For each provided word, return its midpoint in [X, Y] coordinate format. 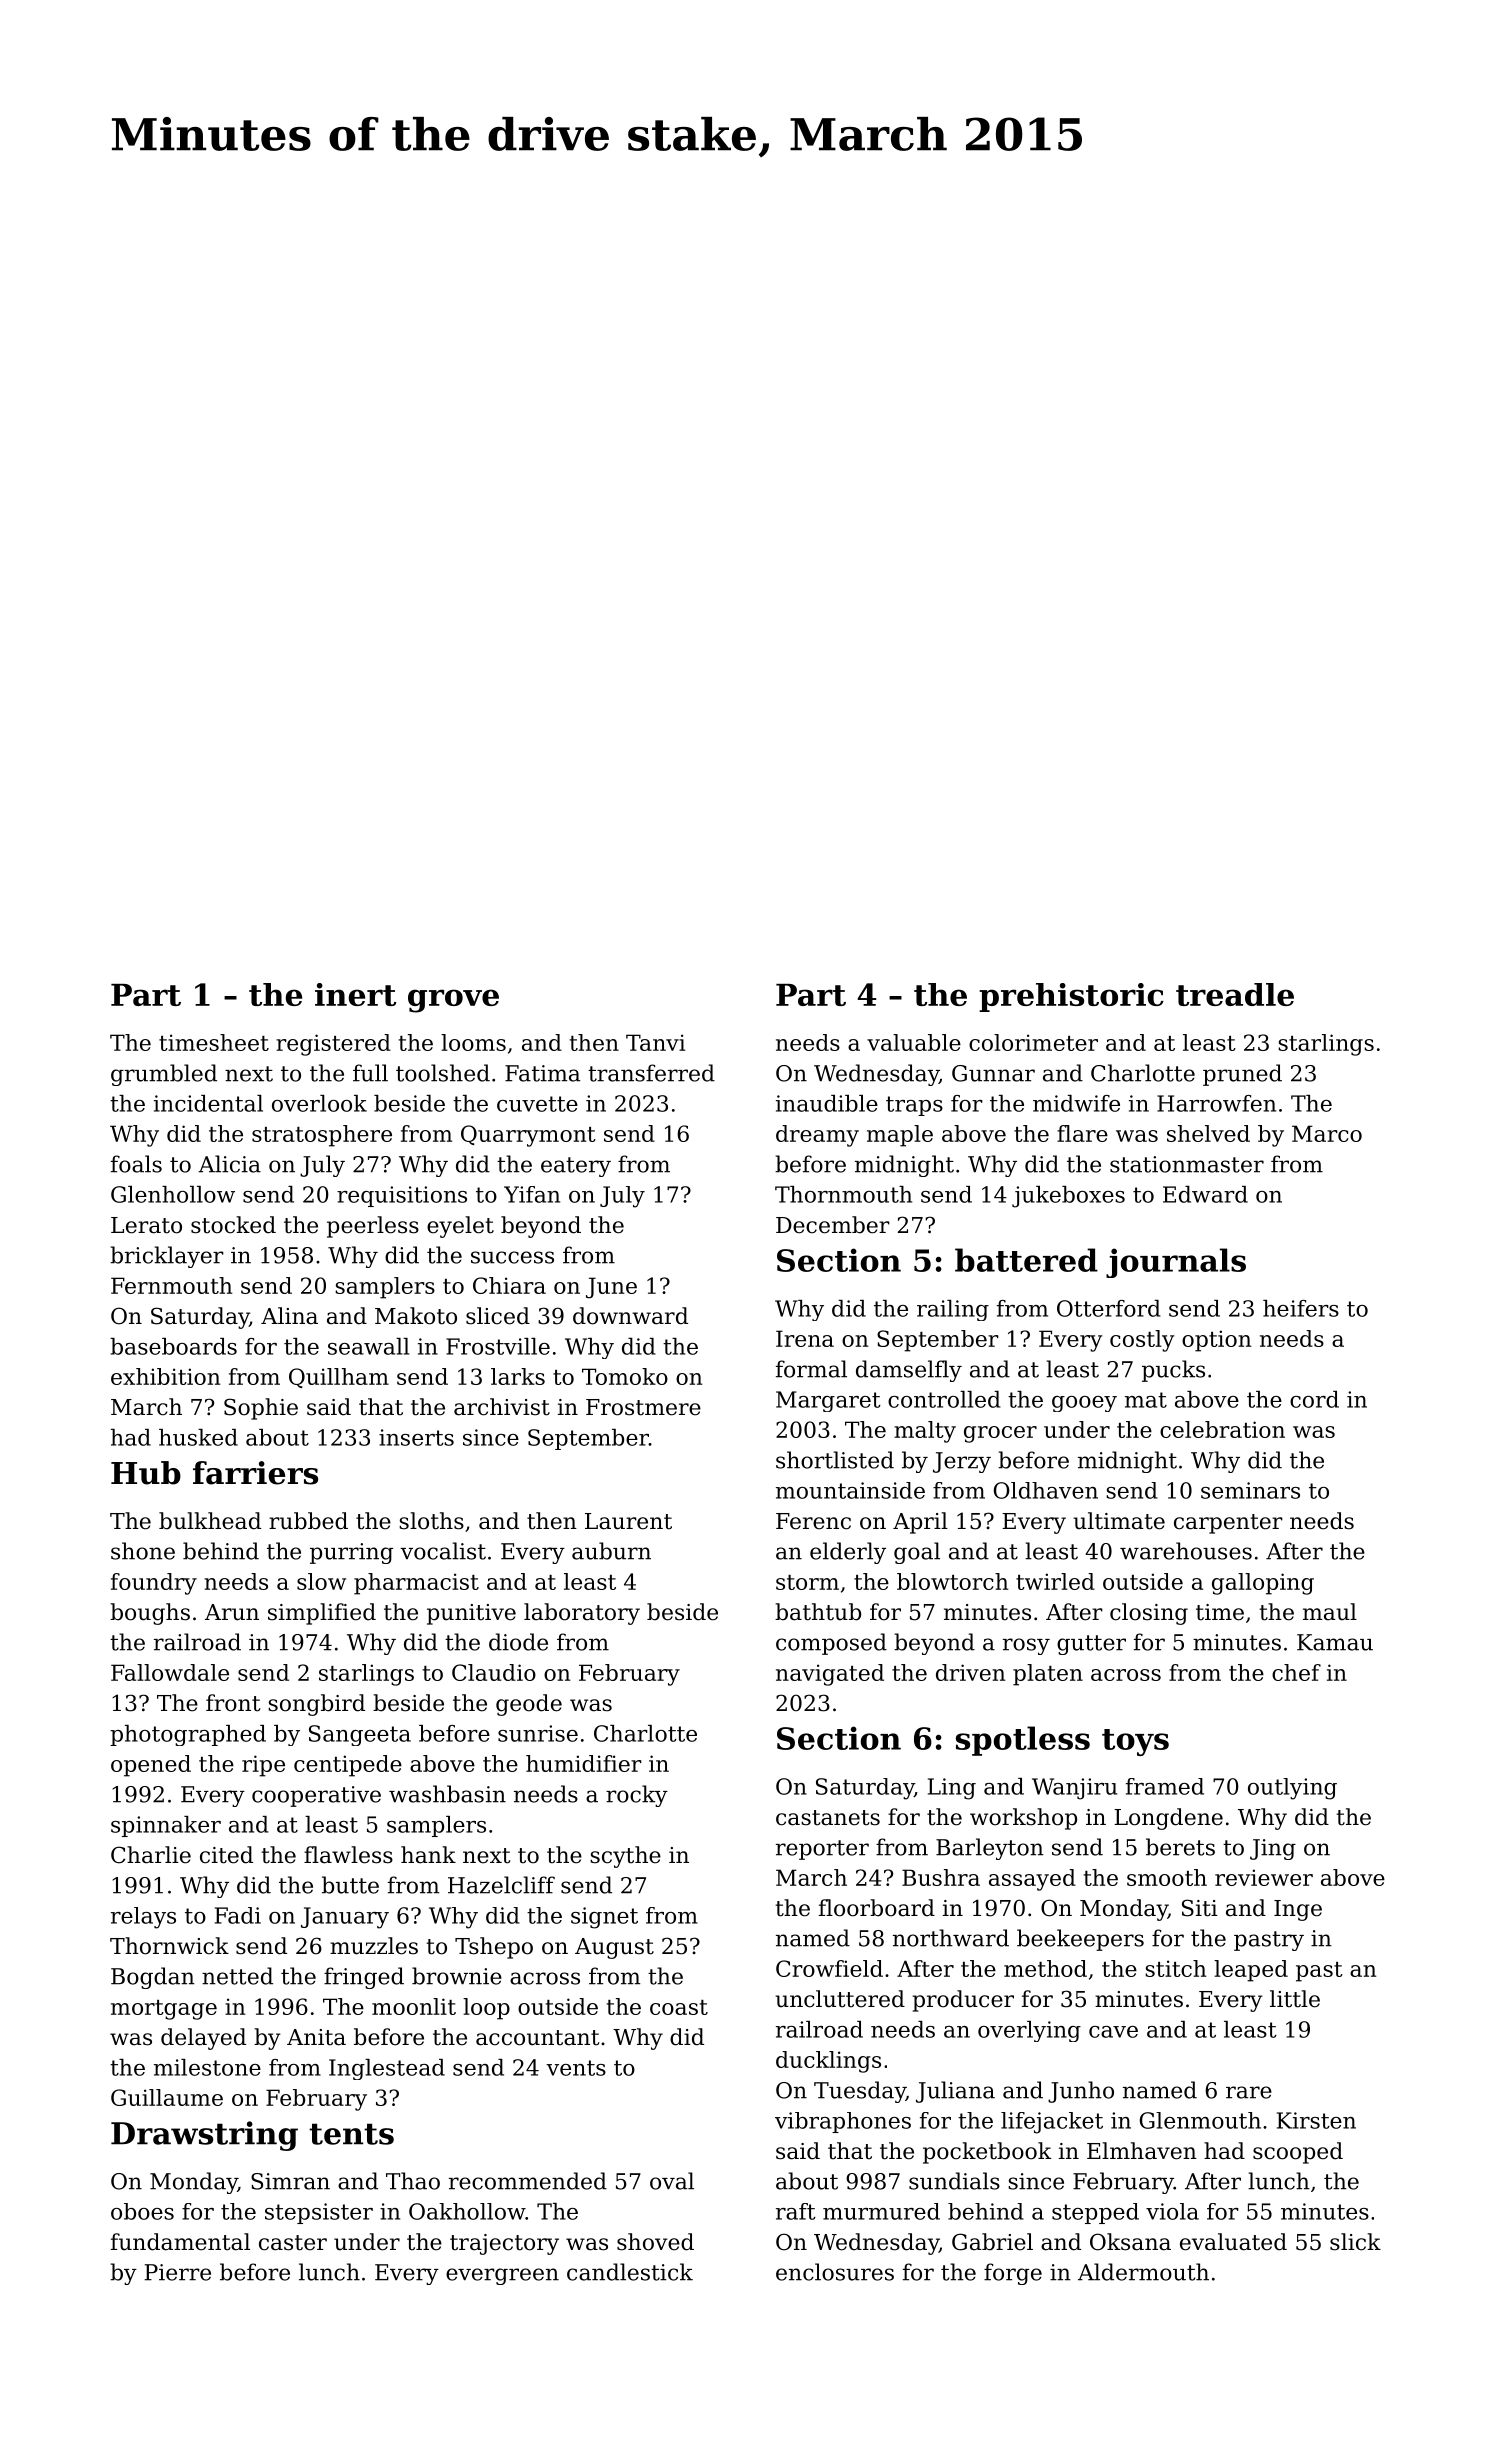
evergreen [502, 2276]
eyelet [460, 1227]
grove [453, 1001]
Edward [1205, 1194]
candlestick [630, 2272]
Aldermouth [1143, 2272]
